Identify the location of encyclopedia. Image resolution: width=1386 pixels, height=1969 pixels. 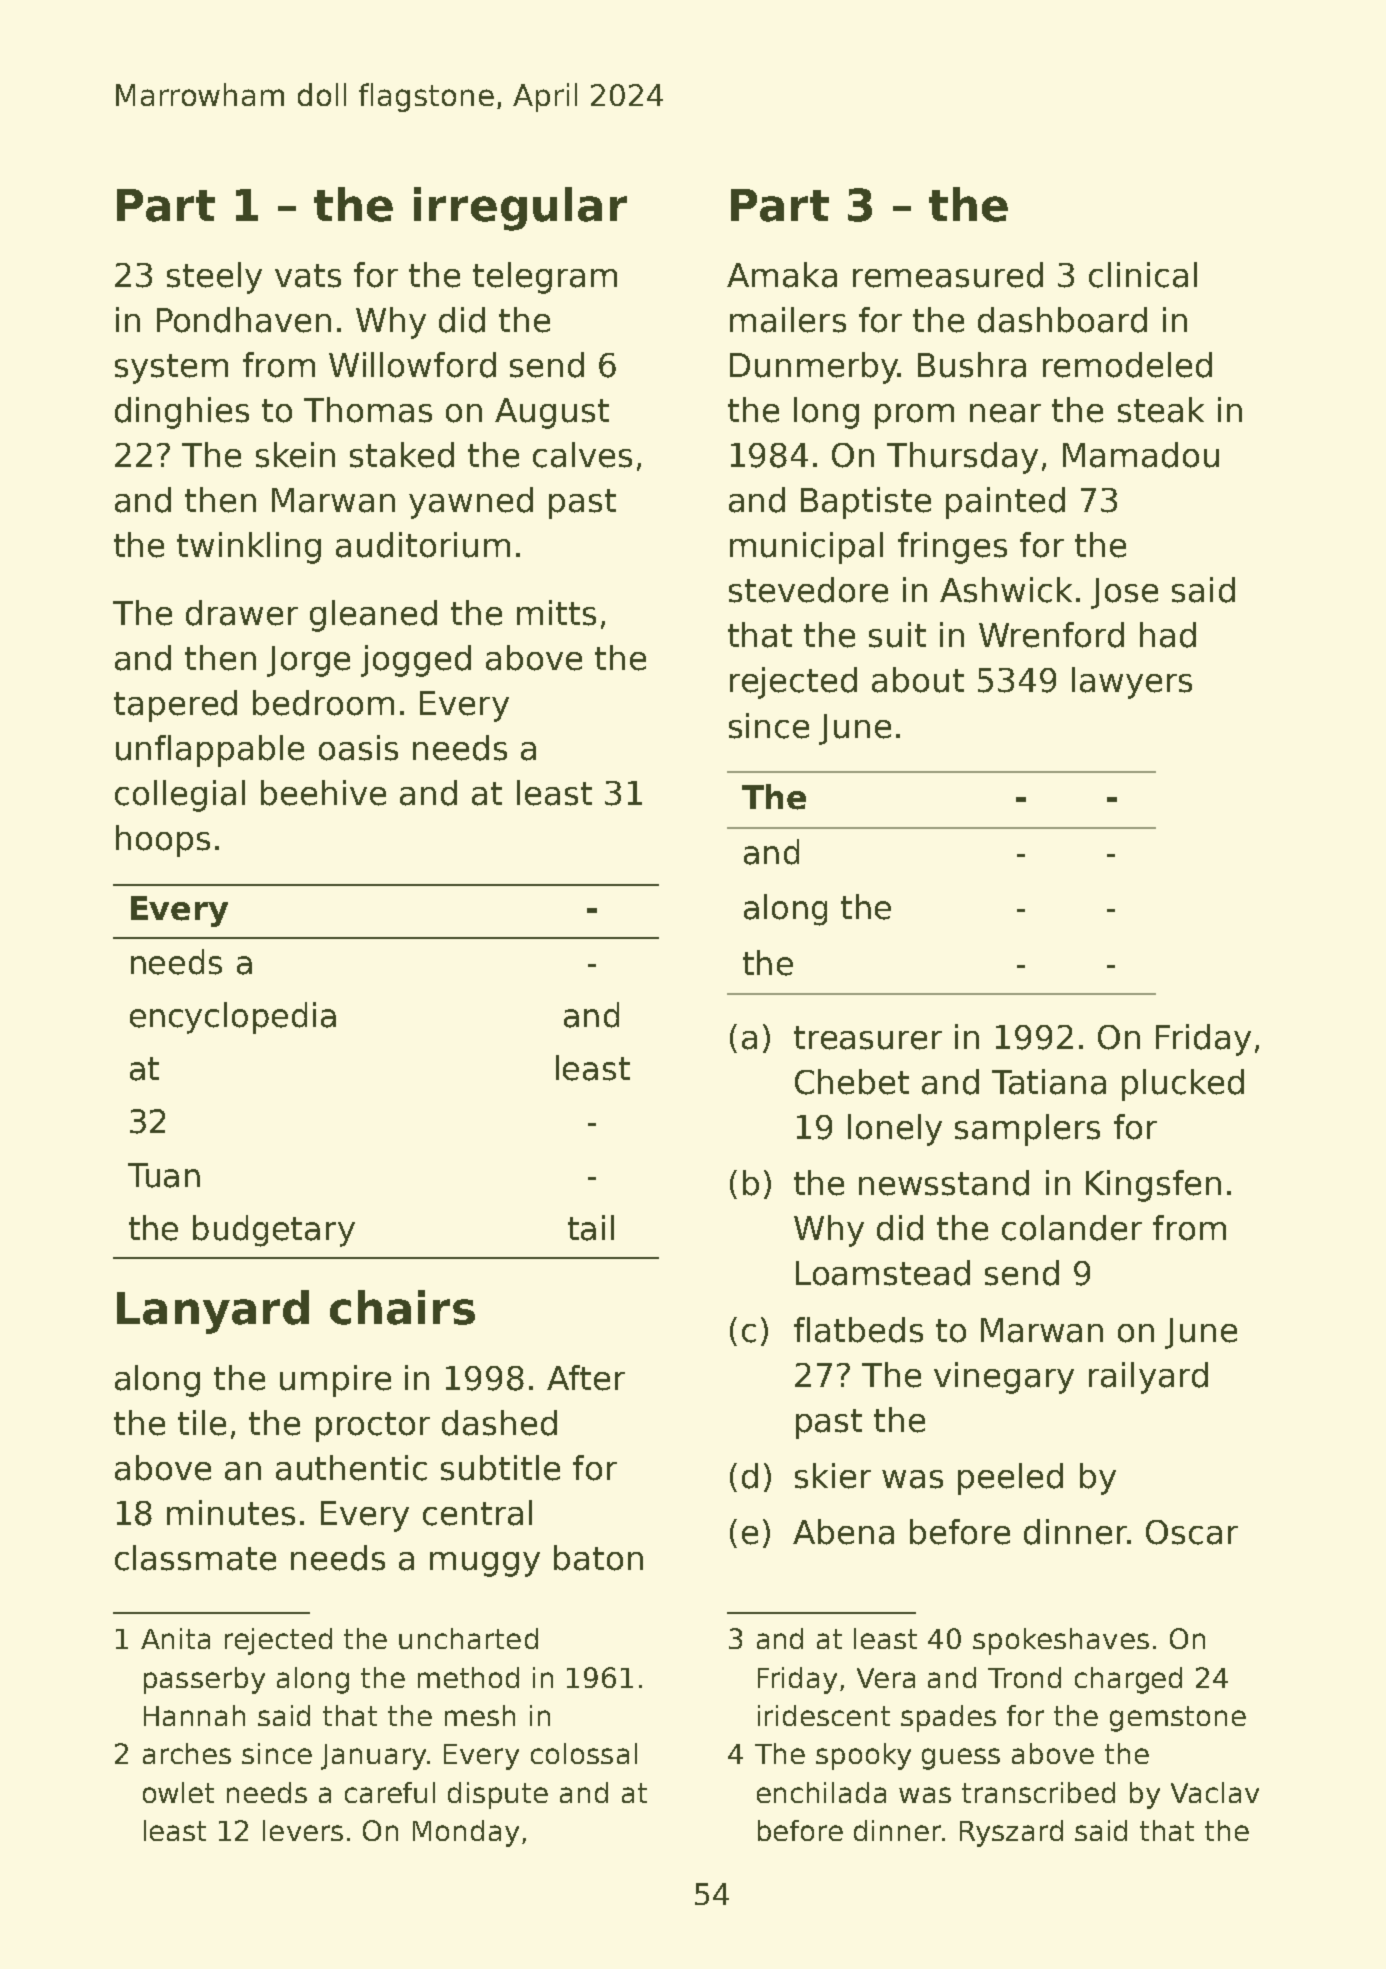
(233, 1018).
